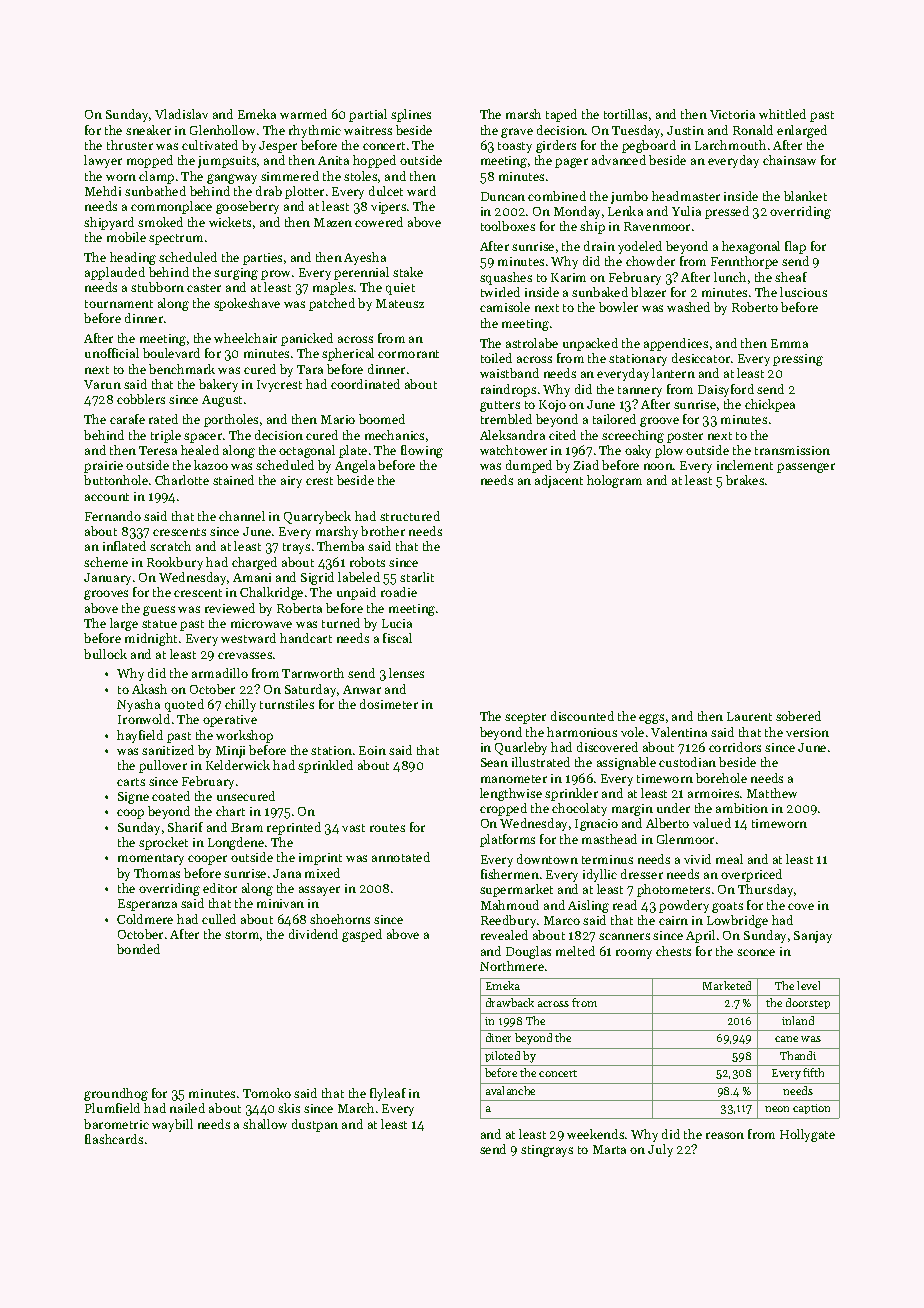 This screenshot has width=924, height=1308. Describe the element at coordinates (745, 480) in the screenshot. I see `brakes` at that location.
